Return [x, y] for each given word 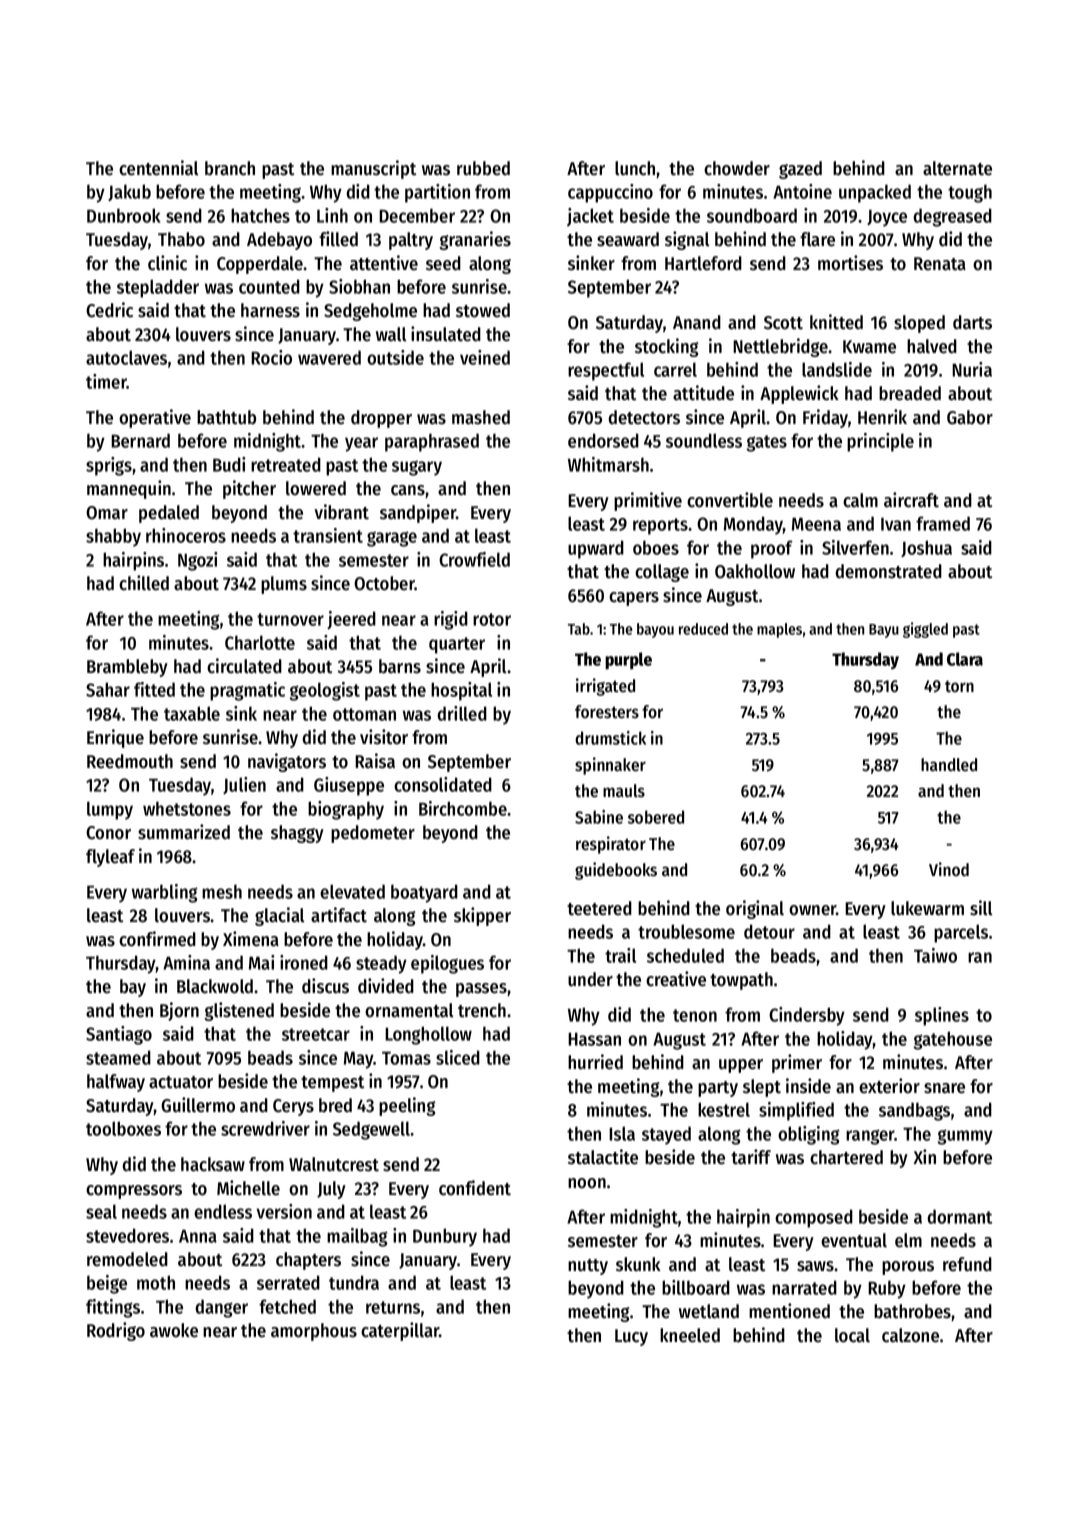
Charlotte [260, 642]
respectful [606, 371]
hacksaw [213, 1164]
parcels [961, 933]
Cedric [109, 310]
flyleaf [110, 858]
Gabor [970, 417]
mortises [850, 263]
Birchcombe [463, 808]
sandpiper [418, 513]
